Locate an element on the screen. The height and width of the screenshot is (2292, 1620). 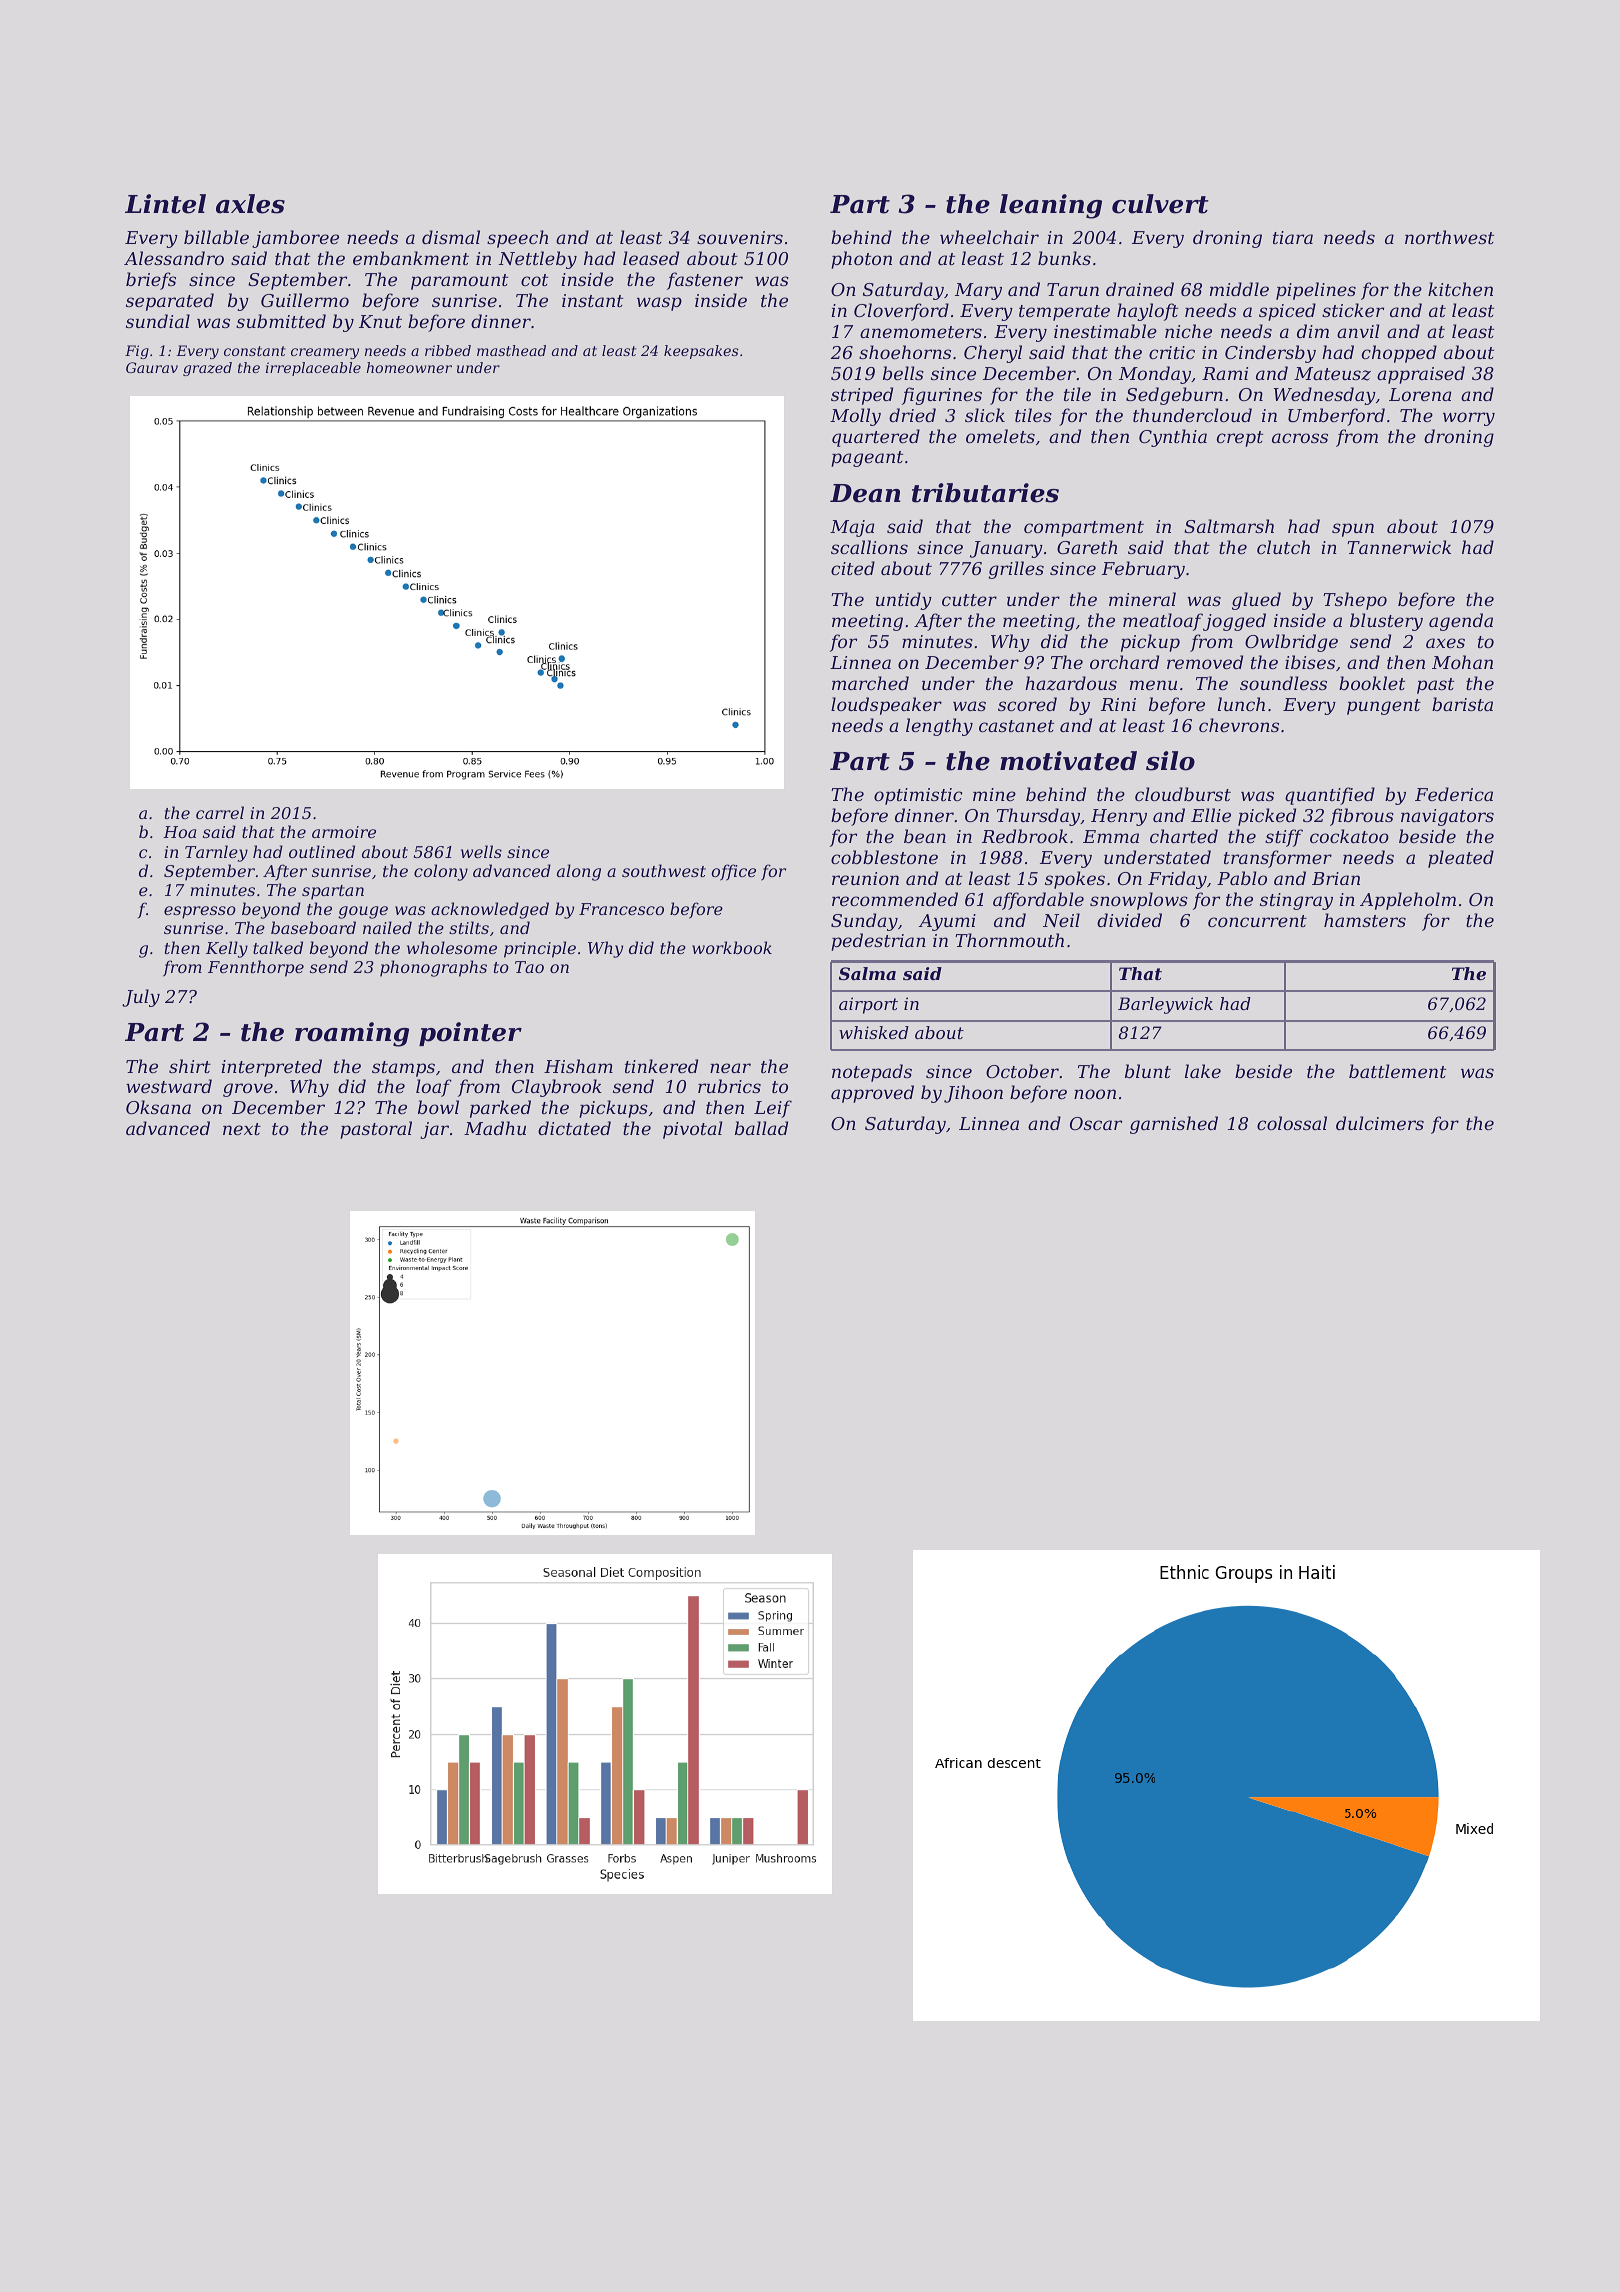
anemometers is located at coordinates (921, 332).
